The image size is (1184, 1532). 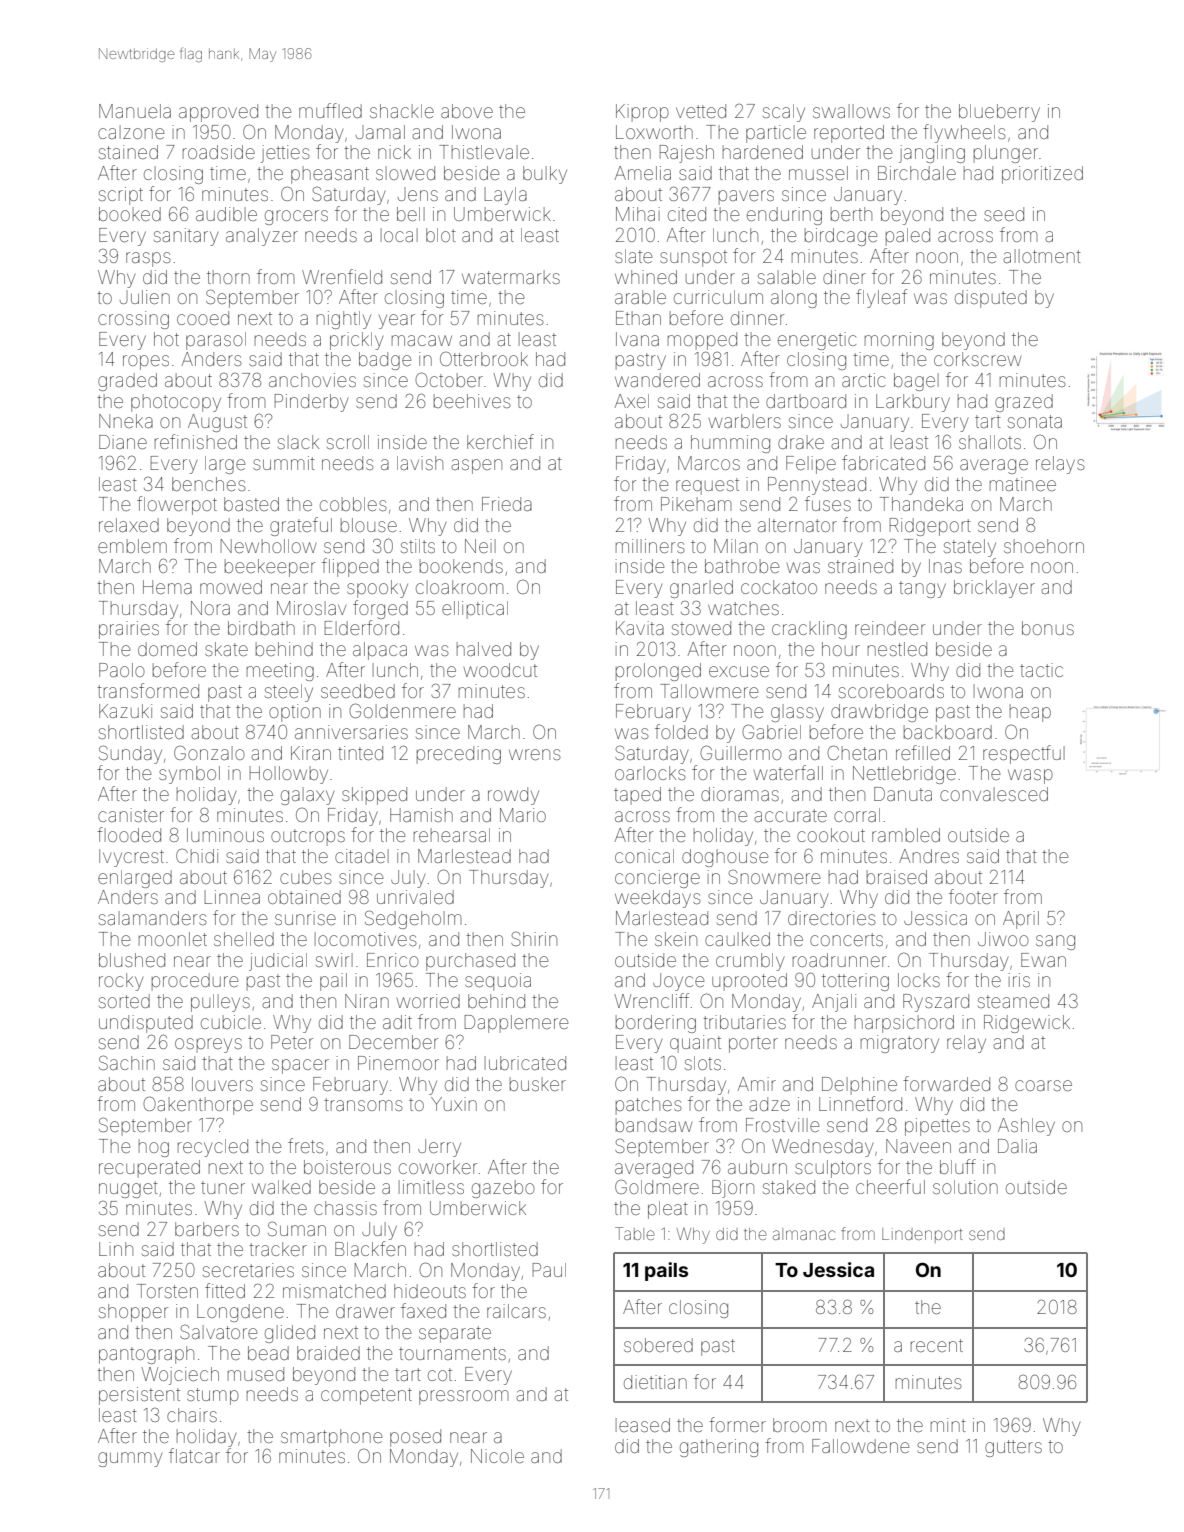 I want to click on convalesced, so click(x=994, y=794).
